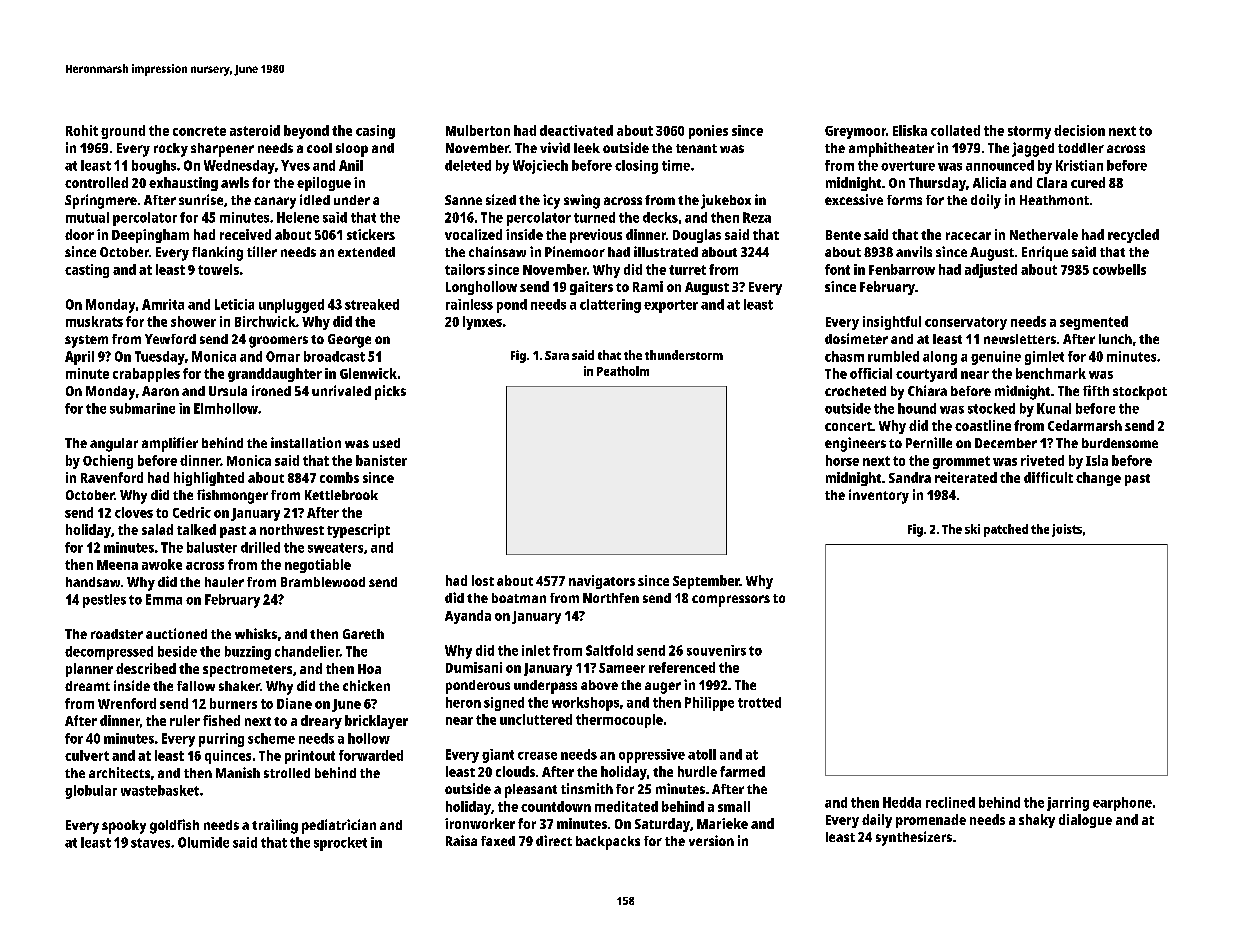 Image resolution: width=1233 pixels, height=952 pixels. I want to click on ponies, so click(708, 132).
